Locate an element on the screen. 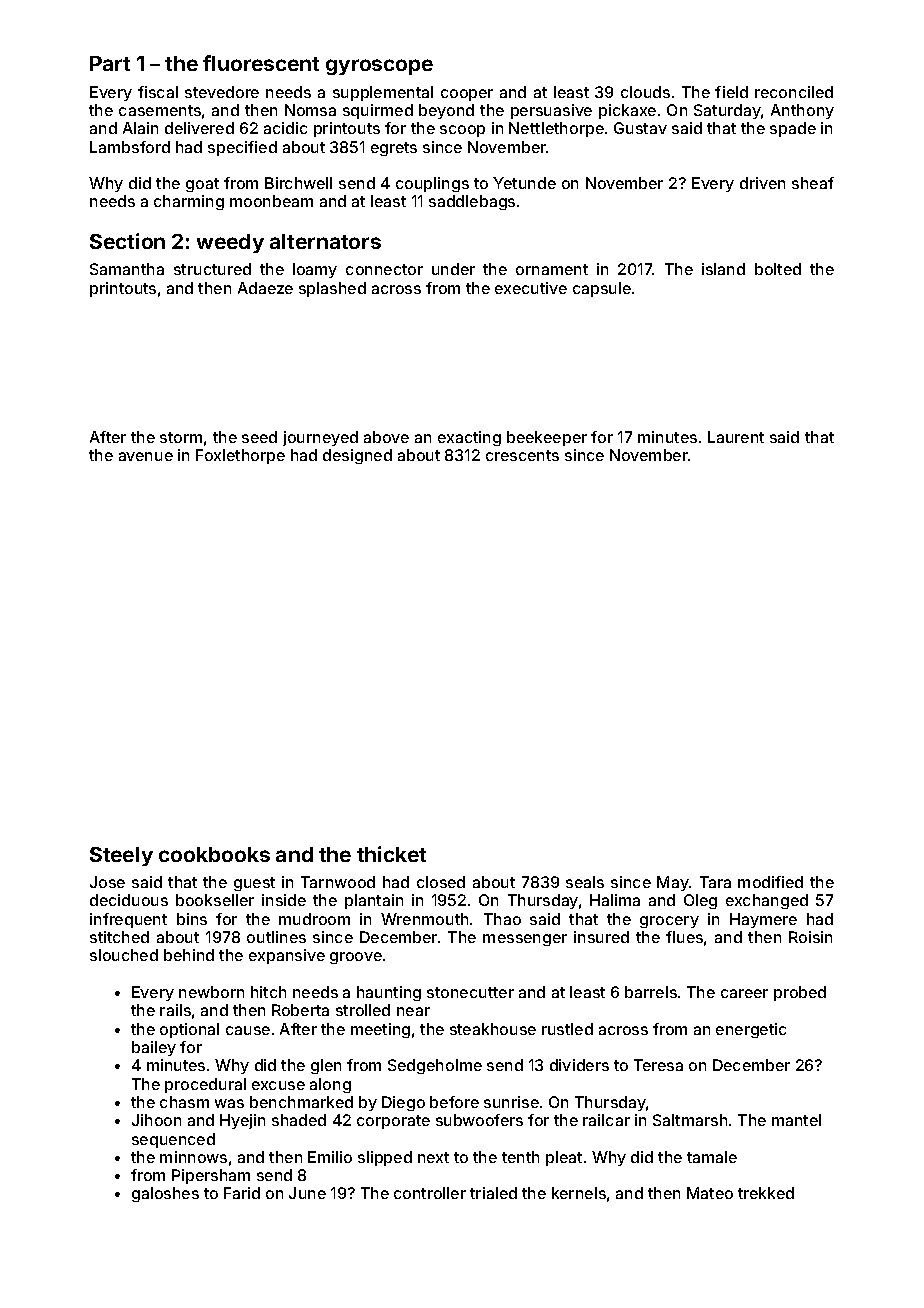 The height and width of the screenshot is (1308, 924). Samantha is located at coordinates (127, 269).
